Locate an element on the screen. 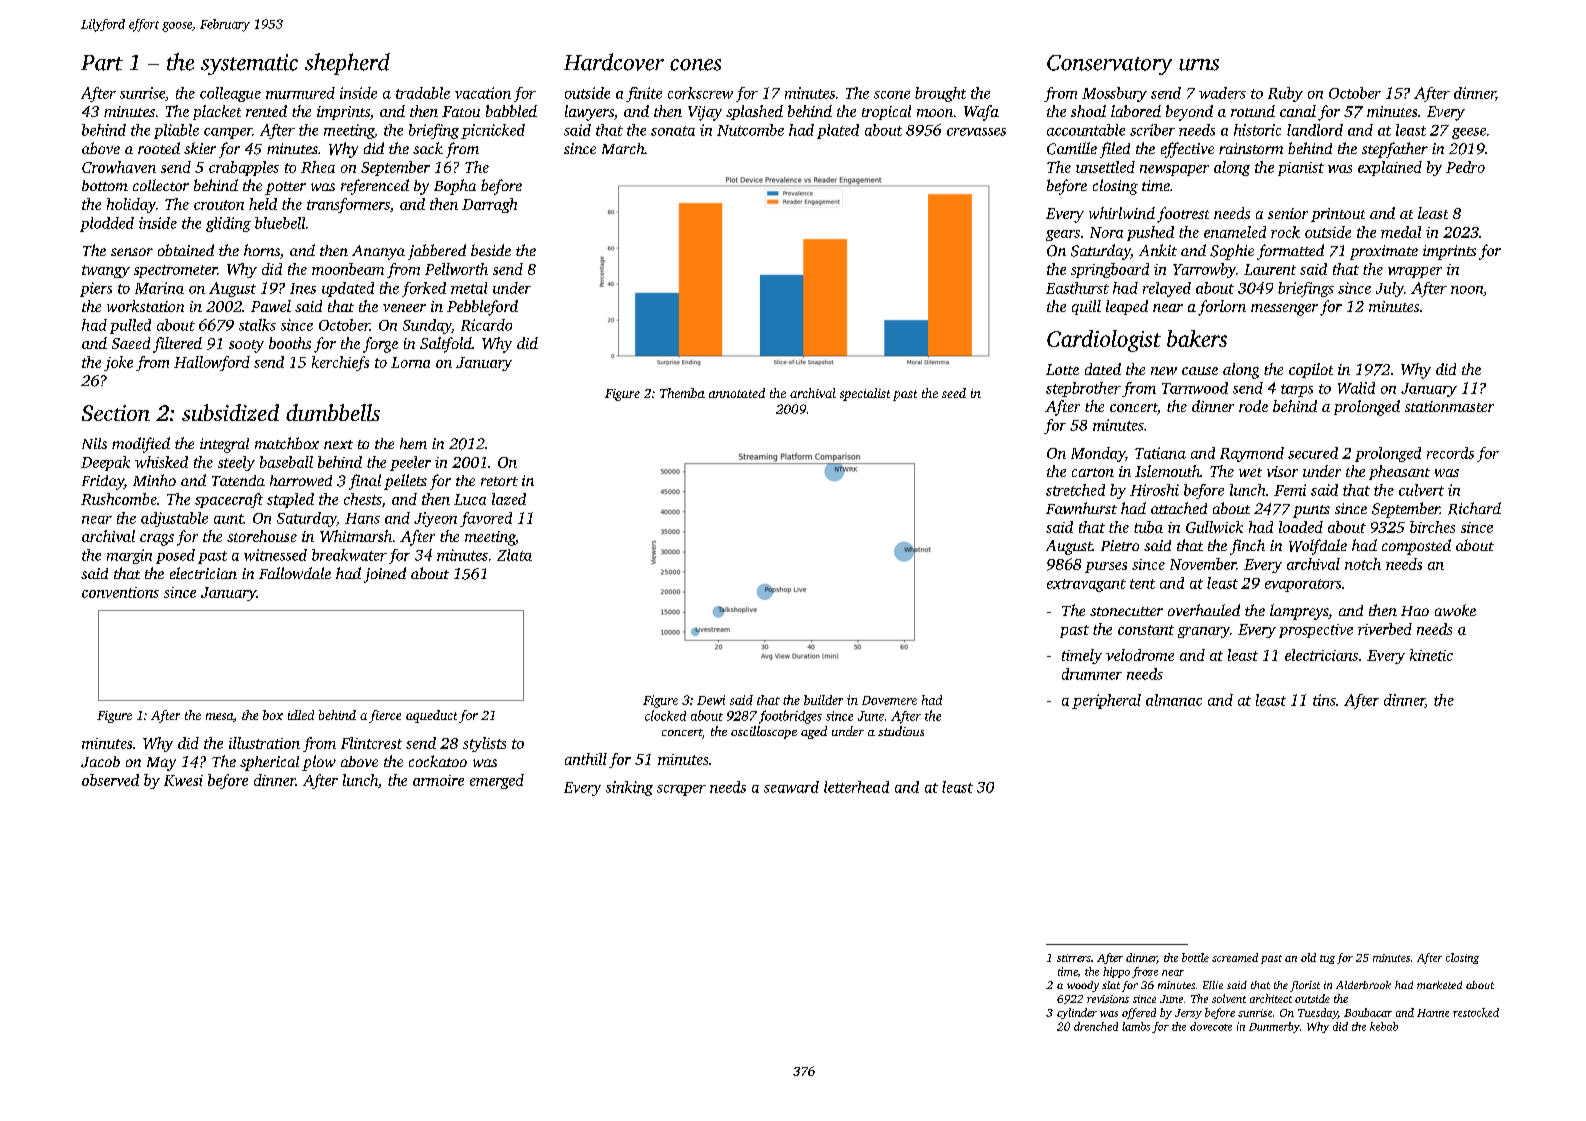  storehouse is located at coordinates (262, 536).
